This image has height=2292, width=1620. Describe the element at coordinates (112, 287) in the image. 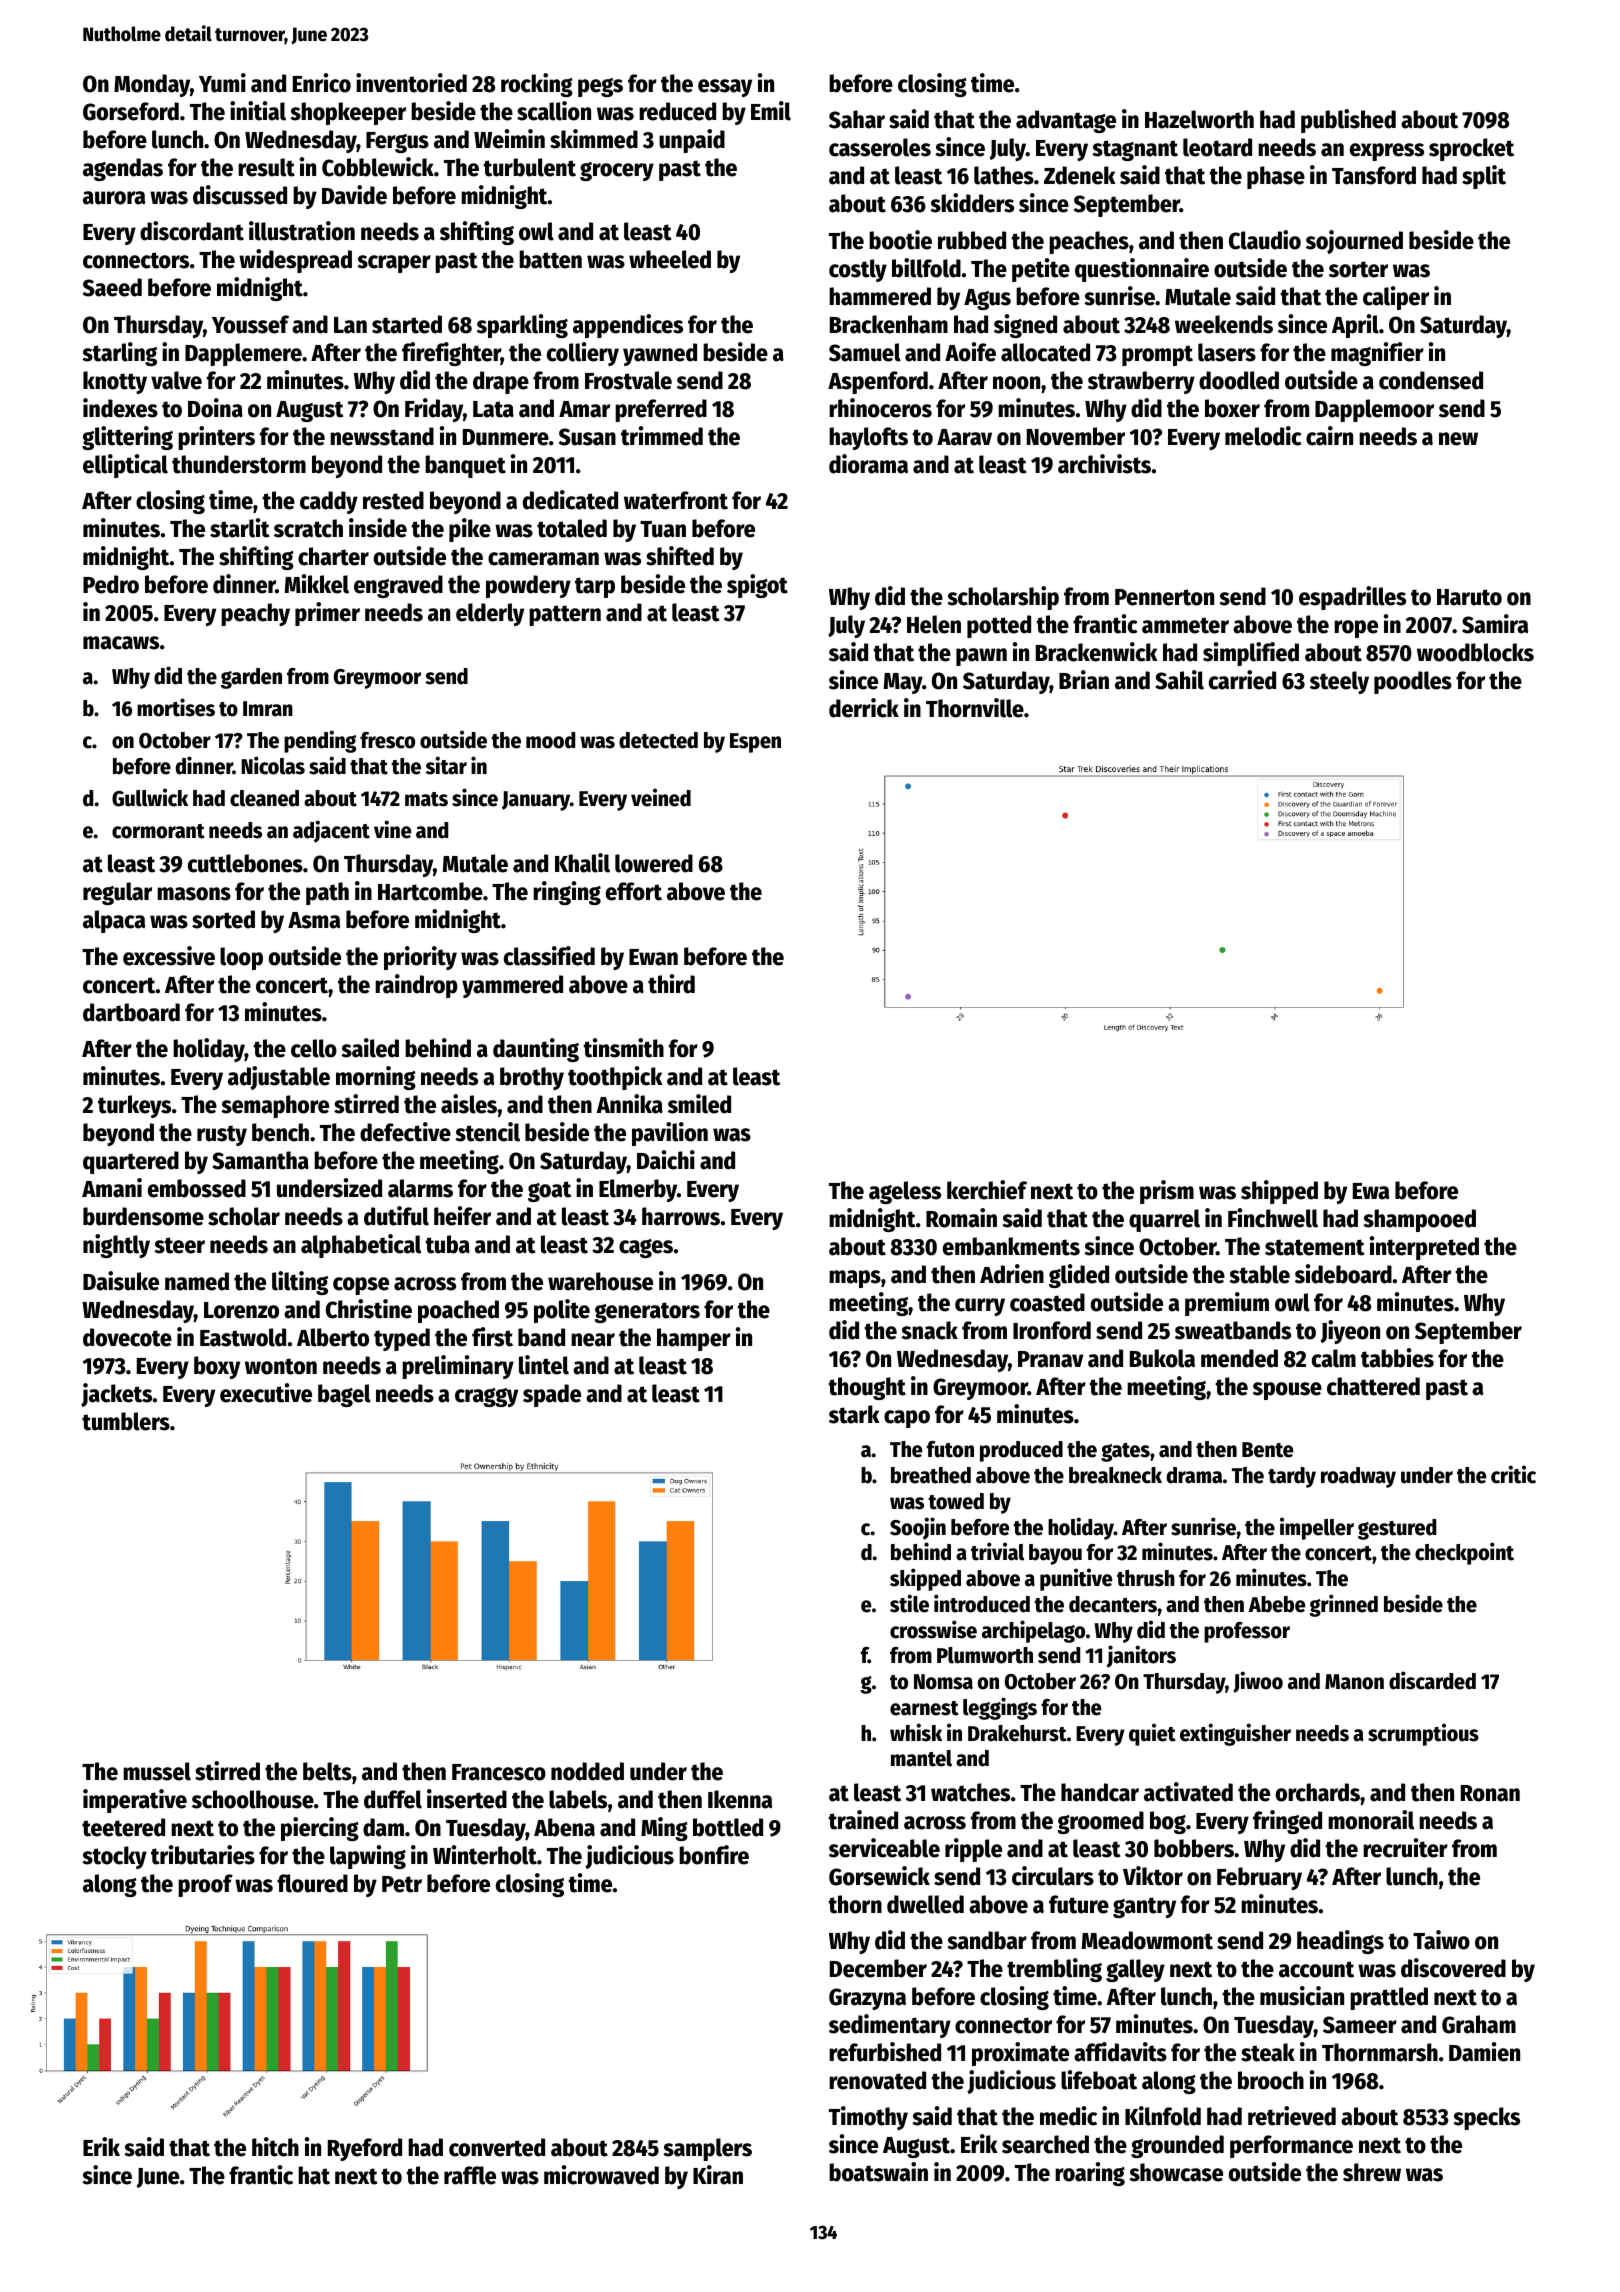

I see `Saeed` at that location.
